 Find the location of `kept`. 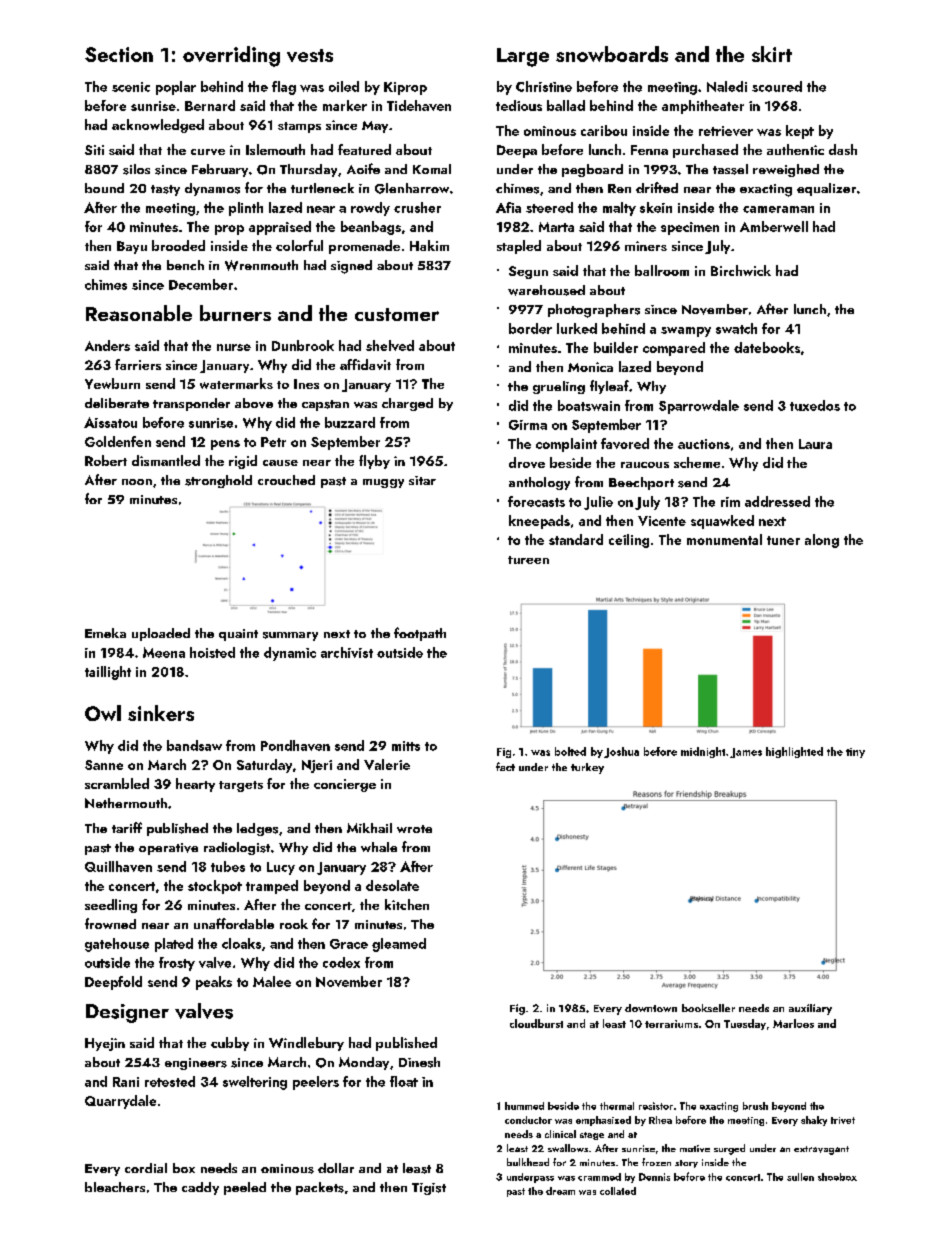

kept is located at coordinates (800, 132).
